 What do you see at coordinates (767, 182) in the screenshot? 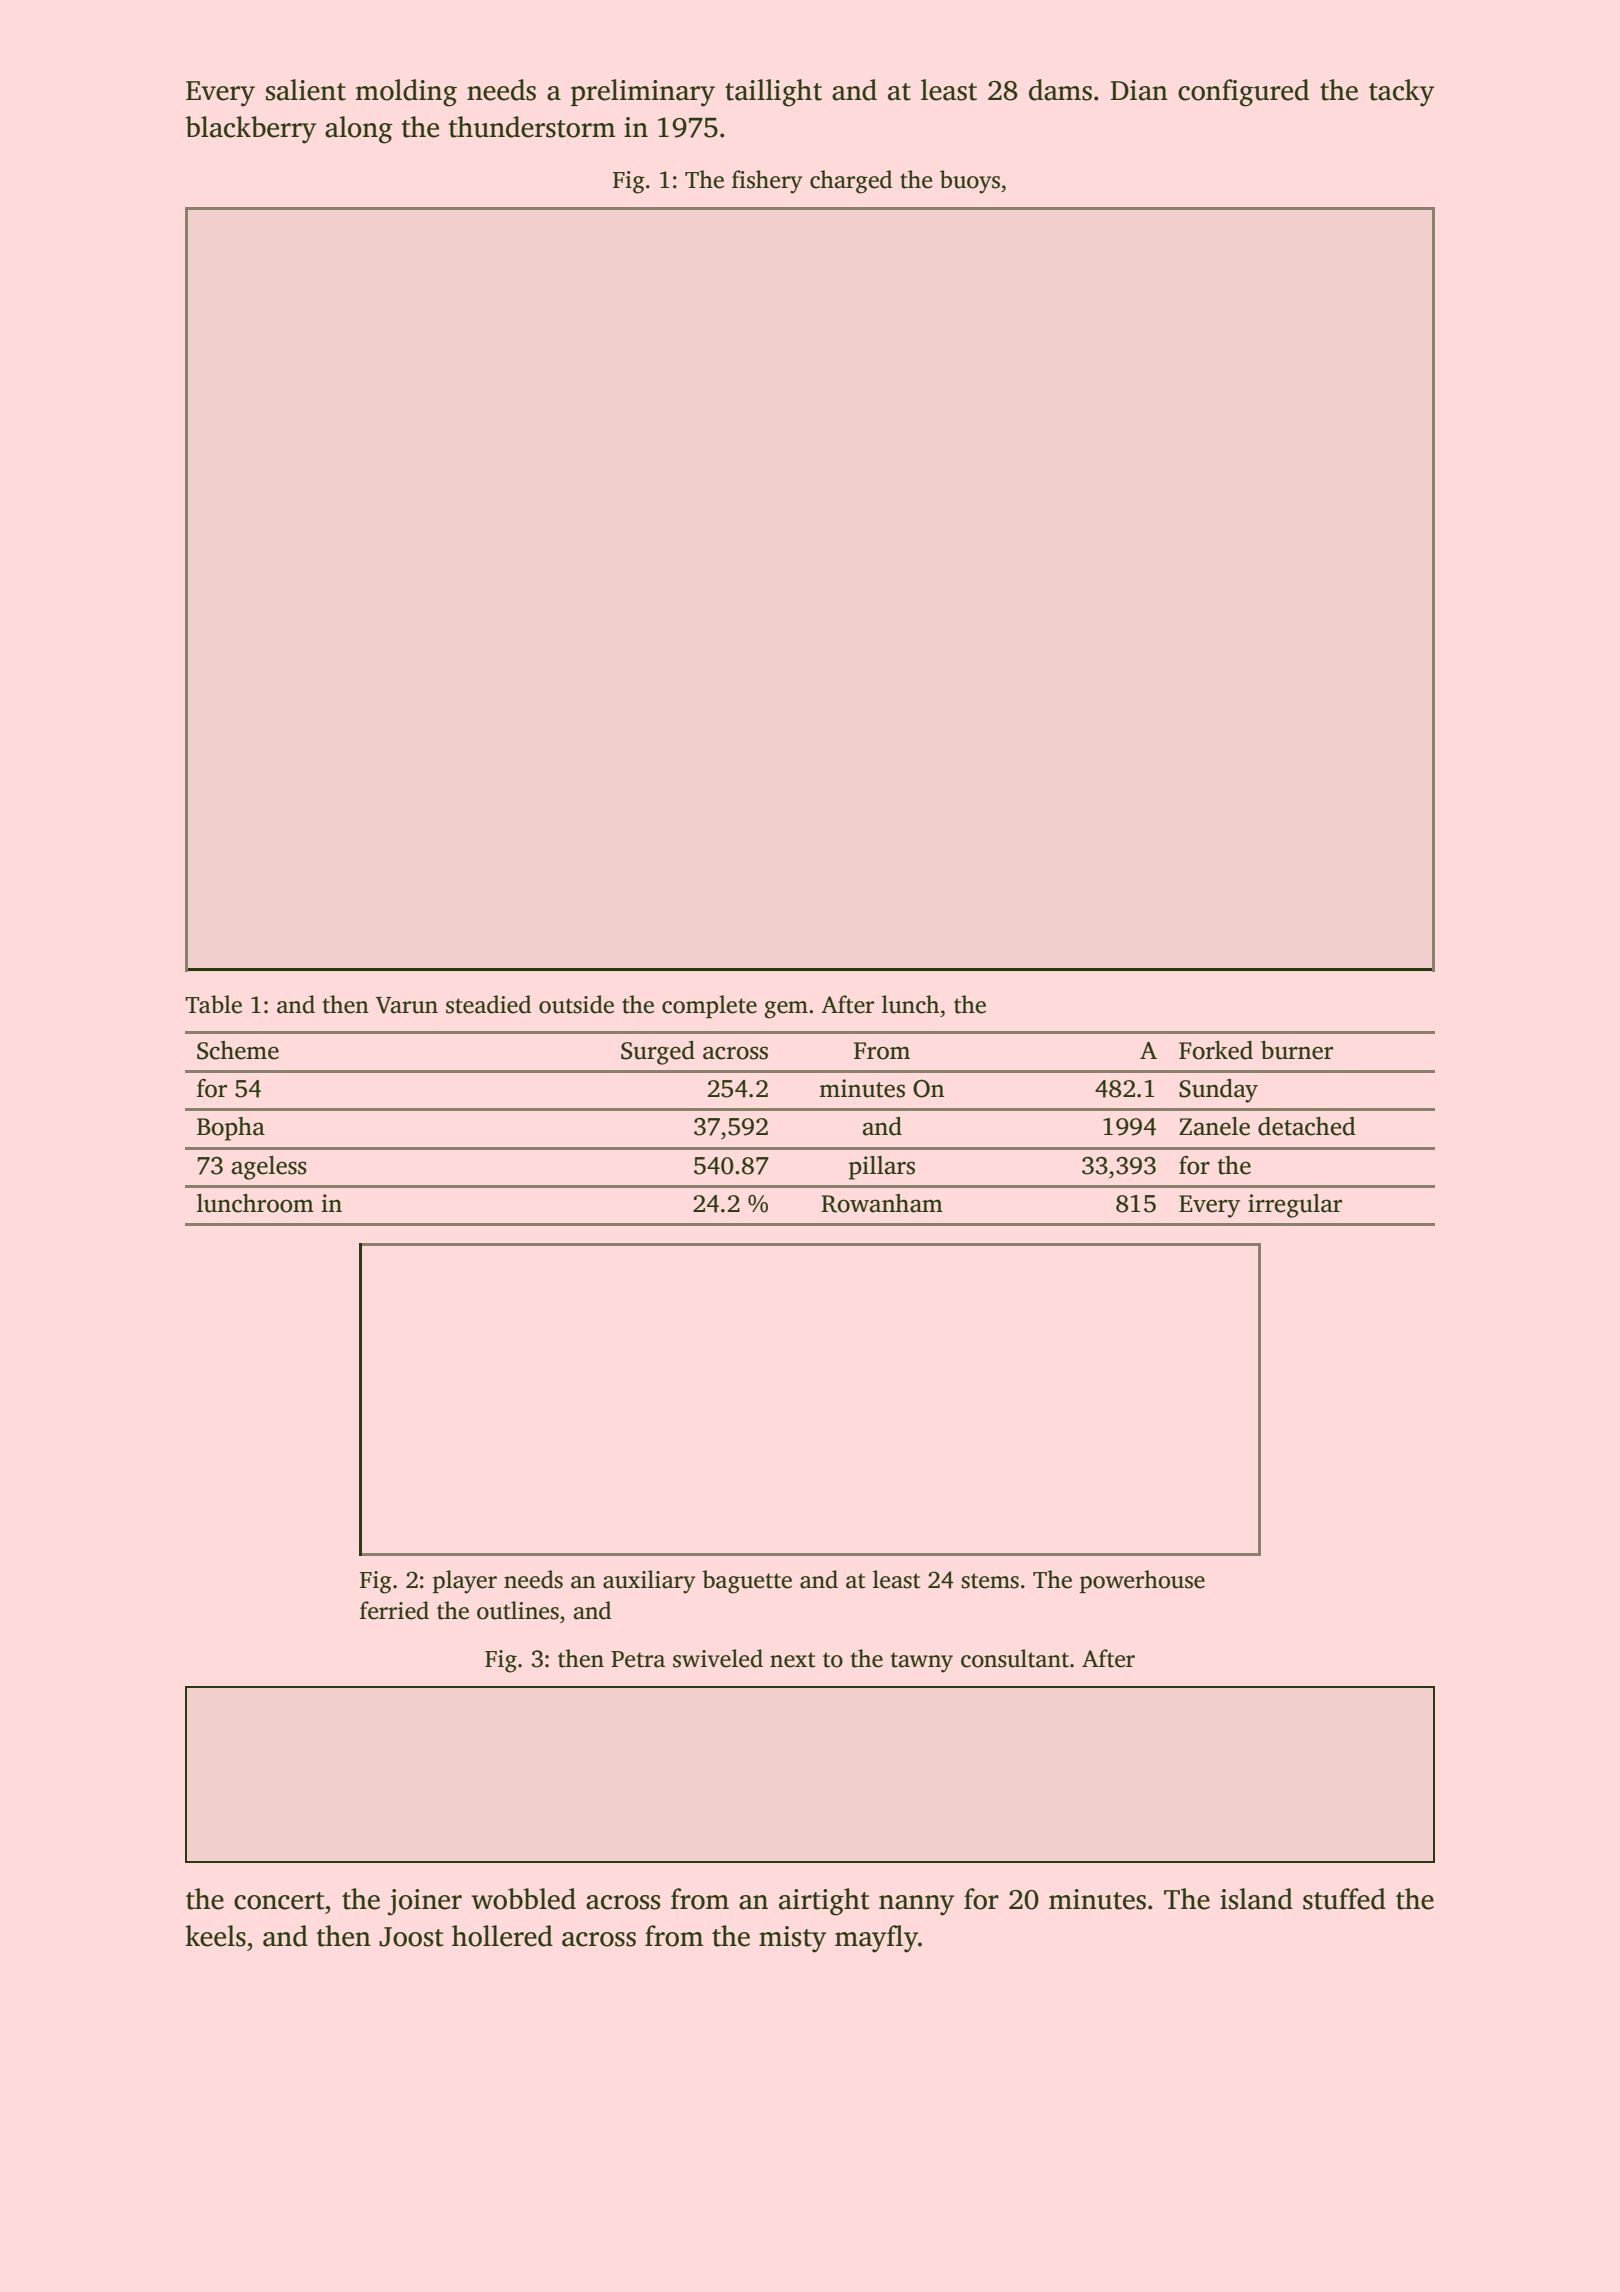
I see `fishery` at bounding box center [767, 182].
